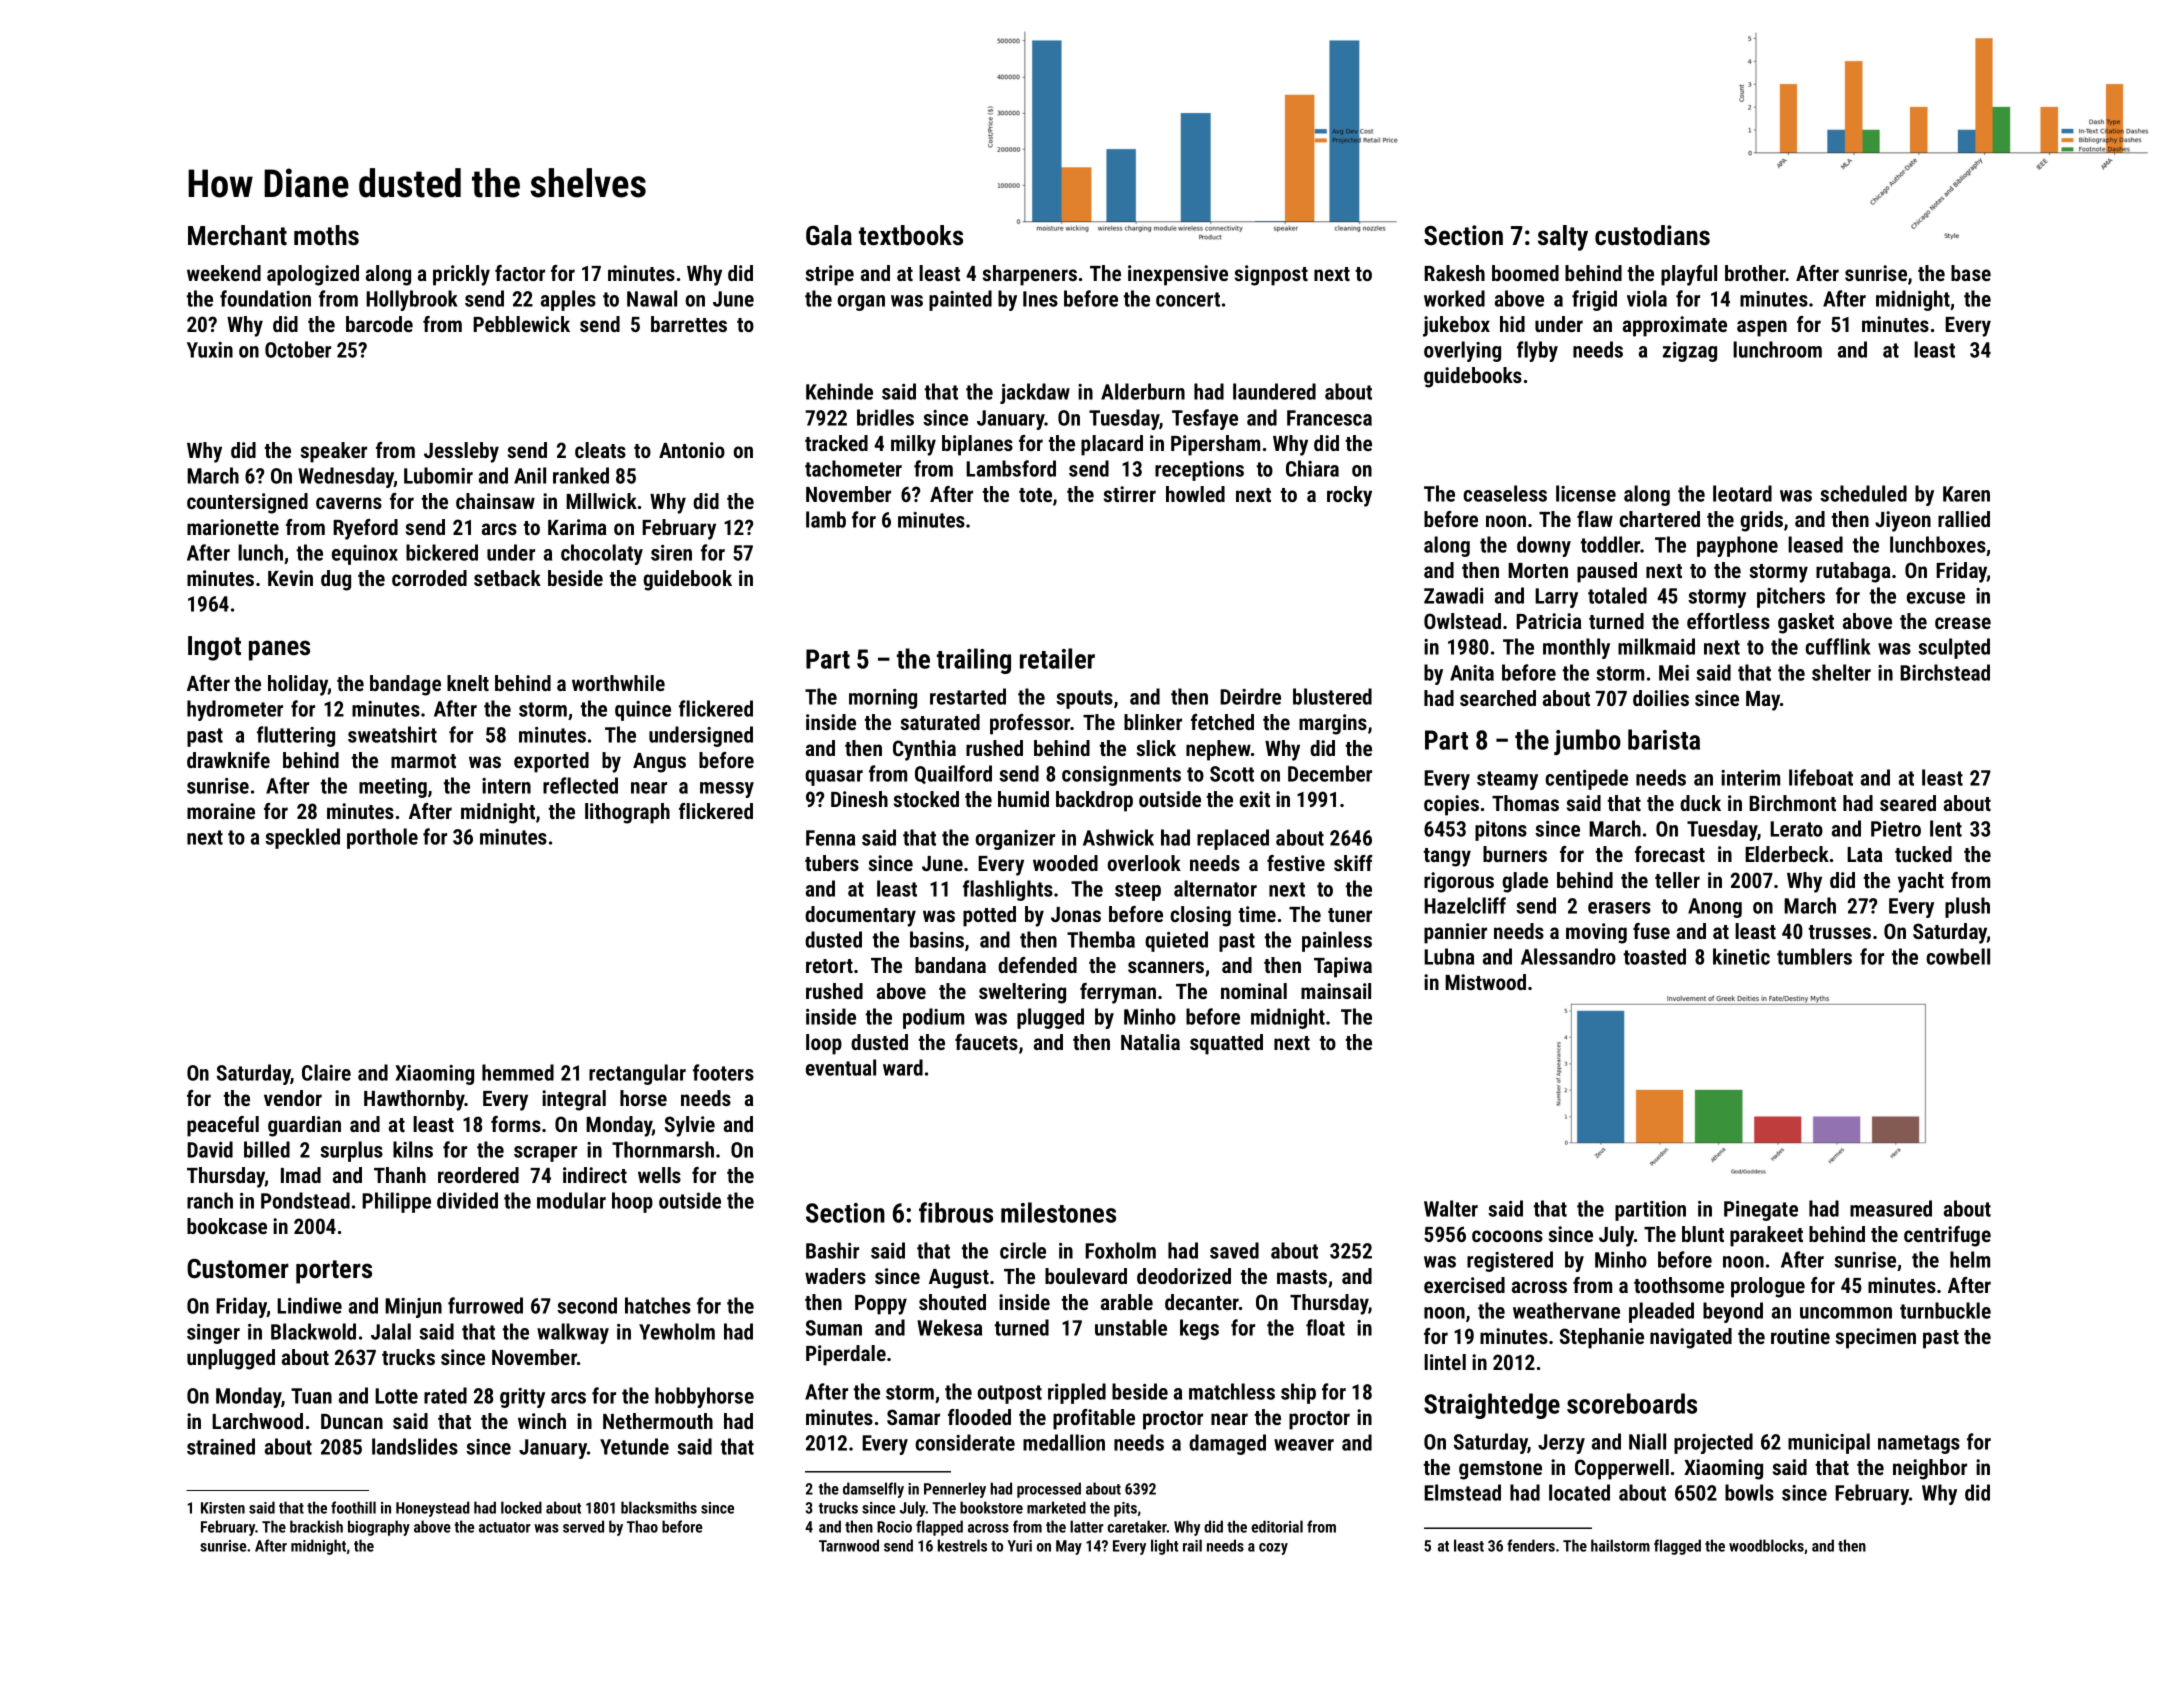 This screenshot has width=2178, height=1683. What do you see at coordinates (1891, 1208) in the screenshot?
I see `measured` at bounding box center [1891, 1208].
